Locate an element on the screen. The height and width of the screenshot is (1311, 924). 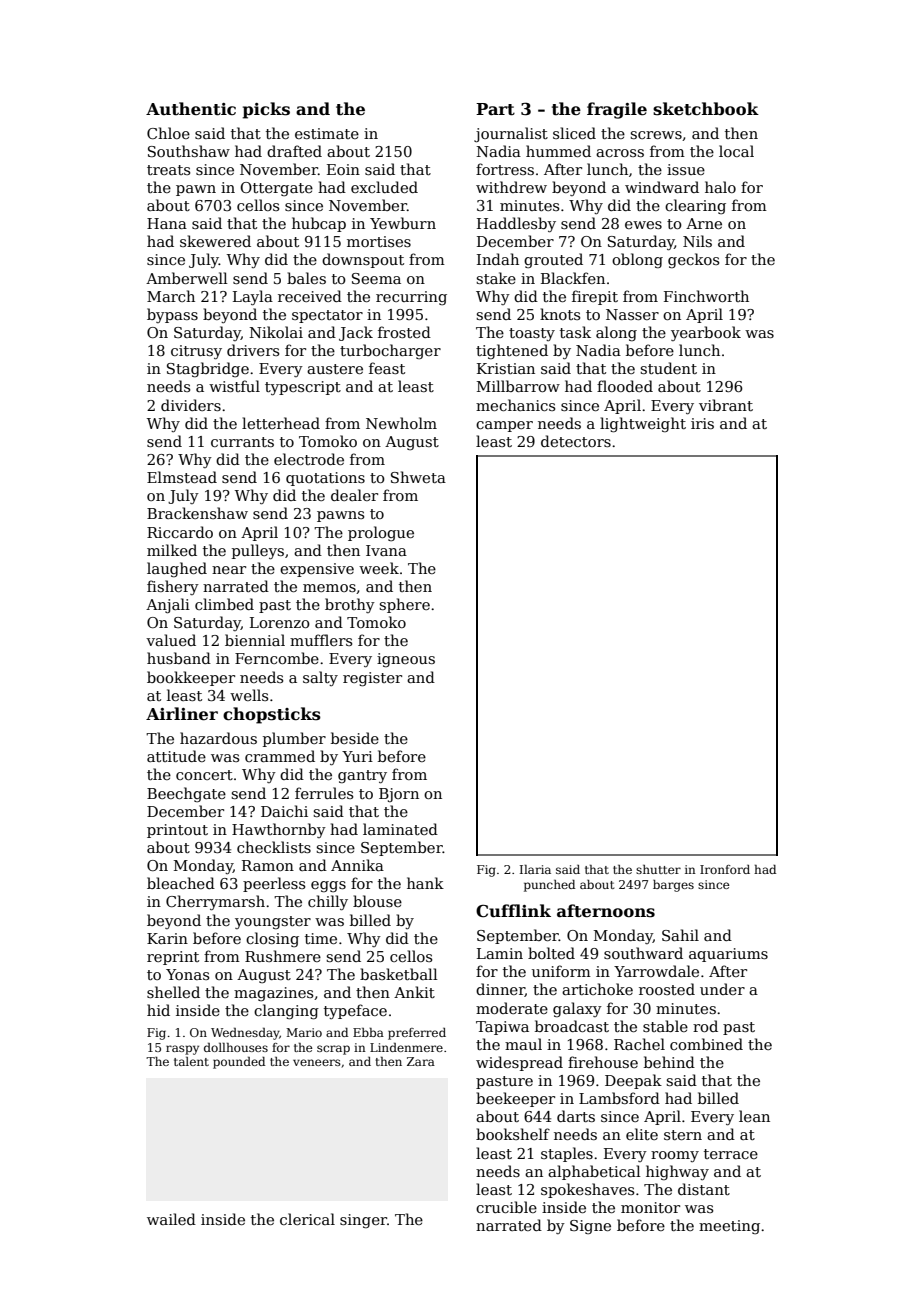
picks is located at coordinates (266, 110).
